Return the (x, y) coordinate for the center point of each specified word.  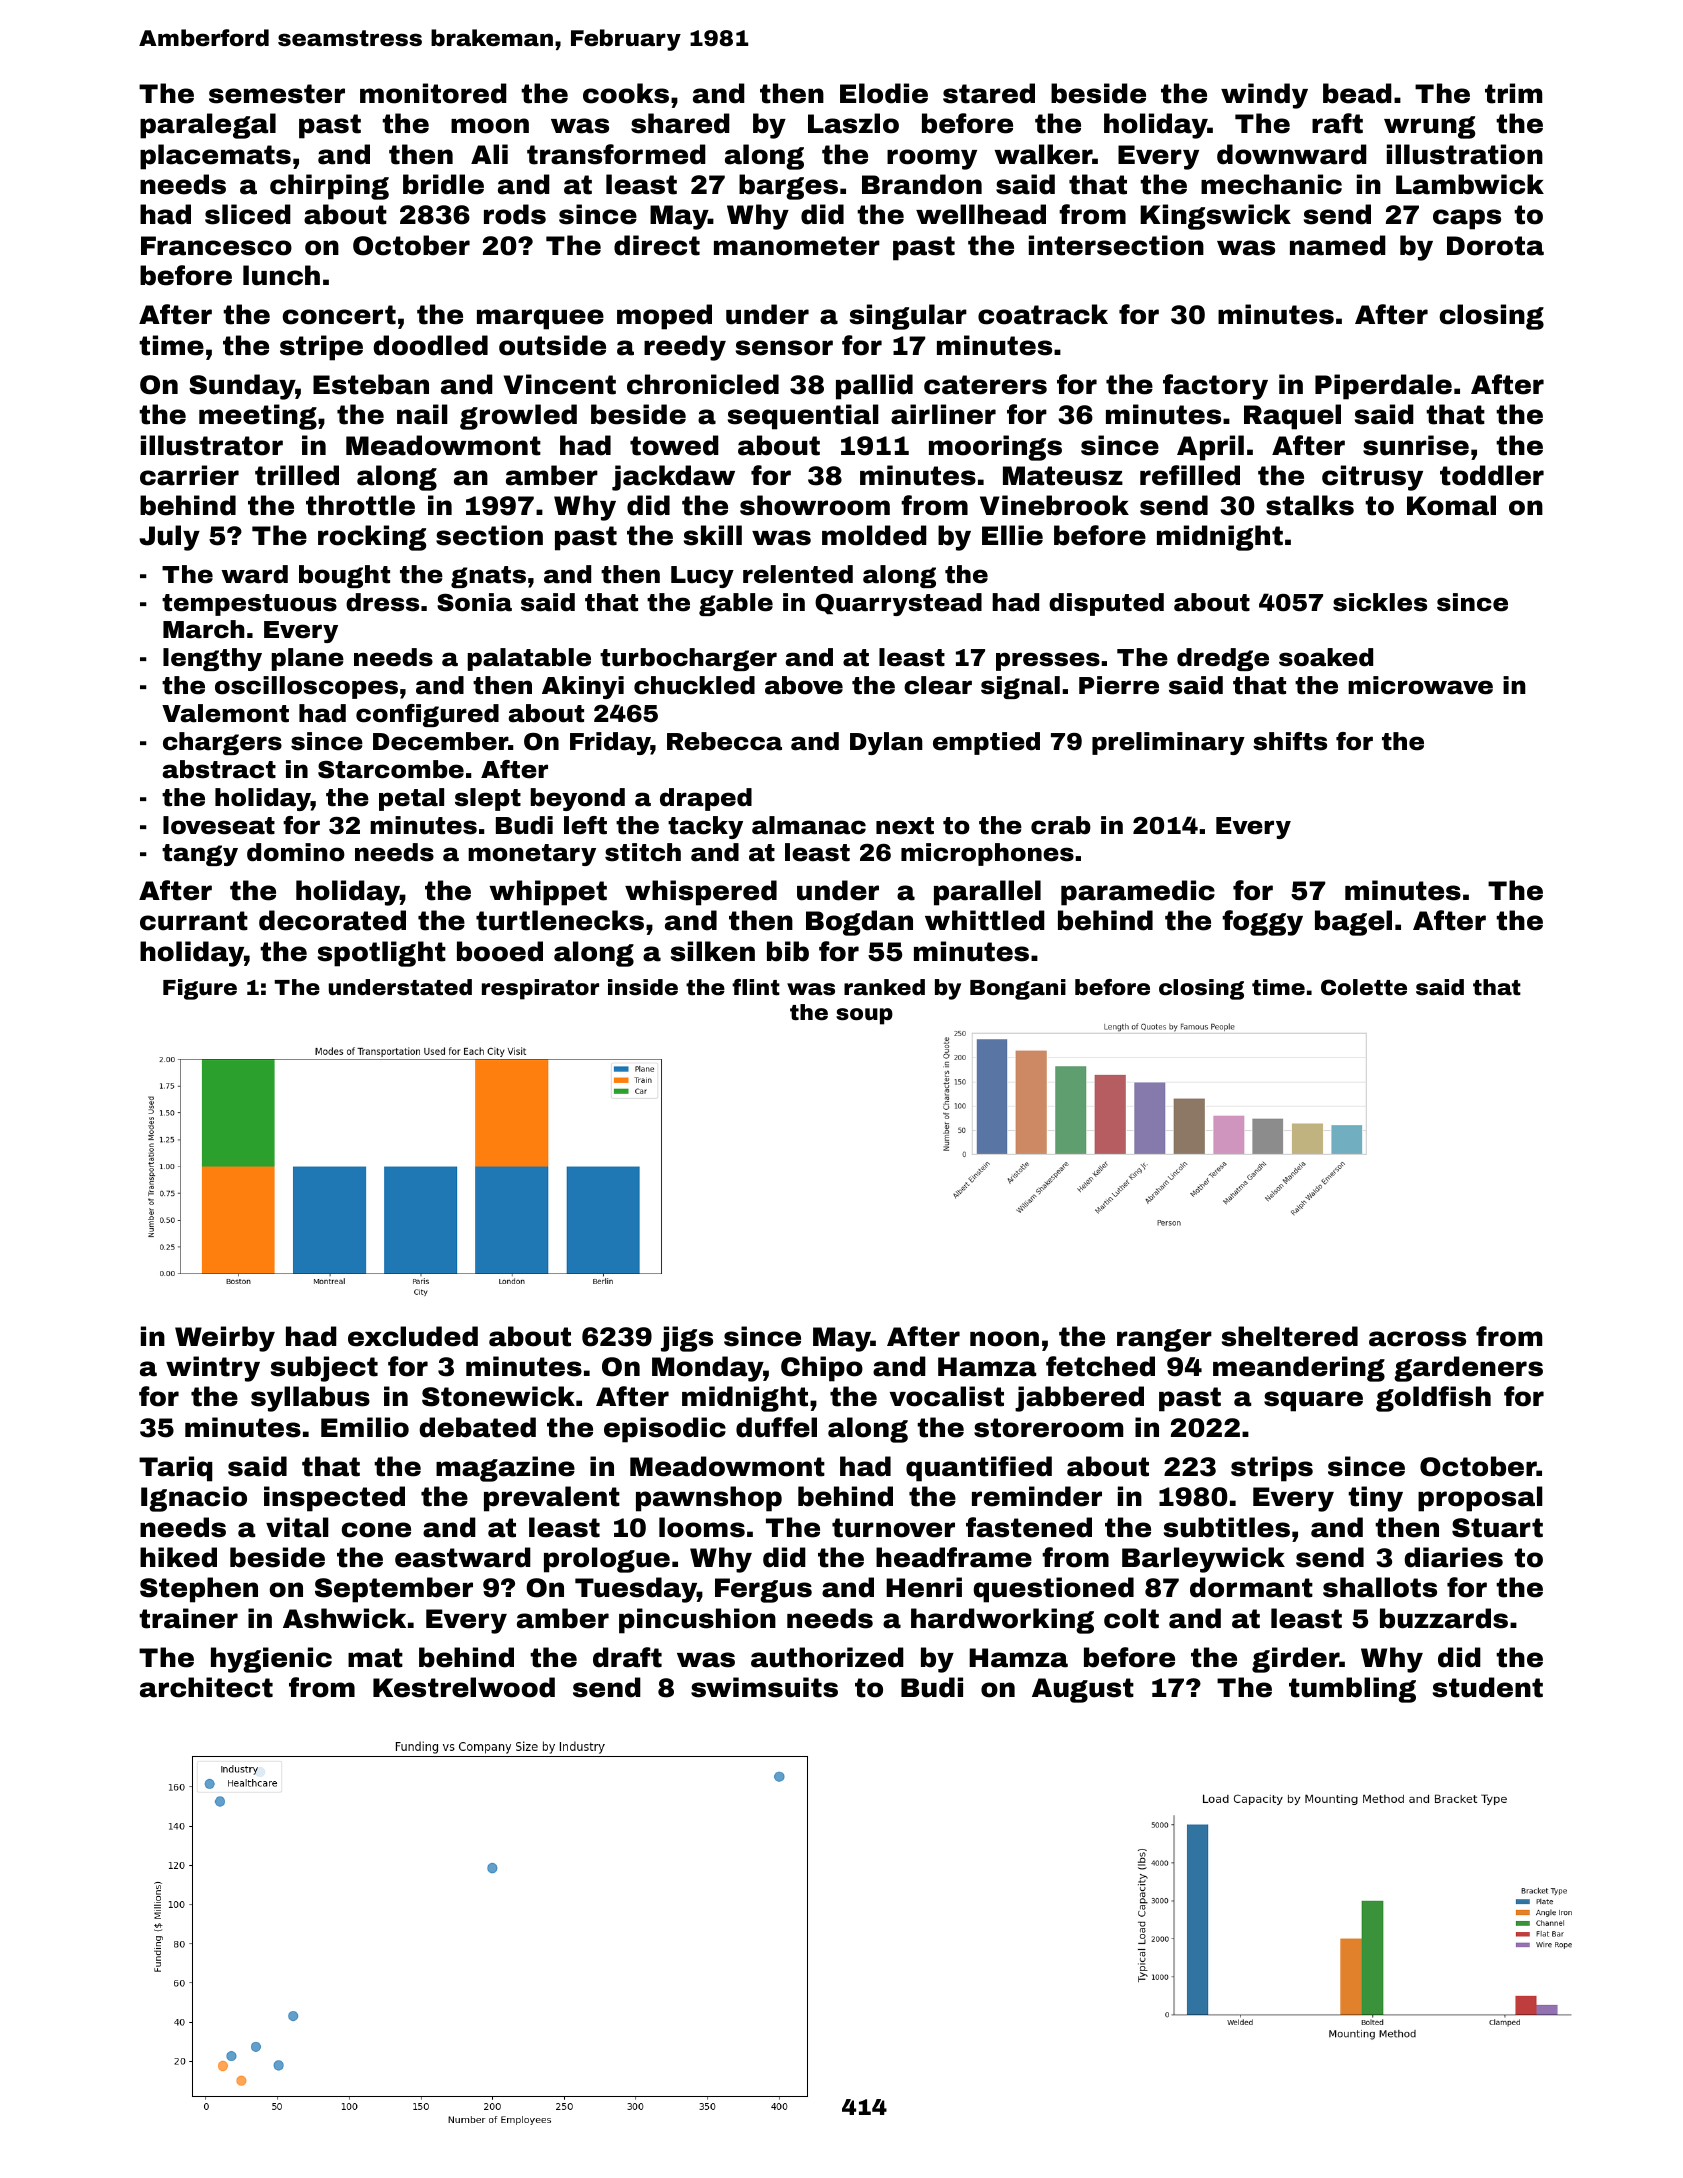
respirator (540, 989)
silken (713, 951)
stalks (1310, 505)
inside (643, 987)
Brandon (922, 184)
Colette (1364, 987)
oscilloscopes (306, 687)
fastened (1029, 1527)
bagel (1353, 923)
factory (1215, 387)
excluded (413, 1336)
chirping (329, 187)
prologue (607, 1560)
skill (713, 535)
